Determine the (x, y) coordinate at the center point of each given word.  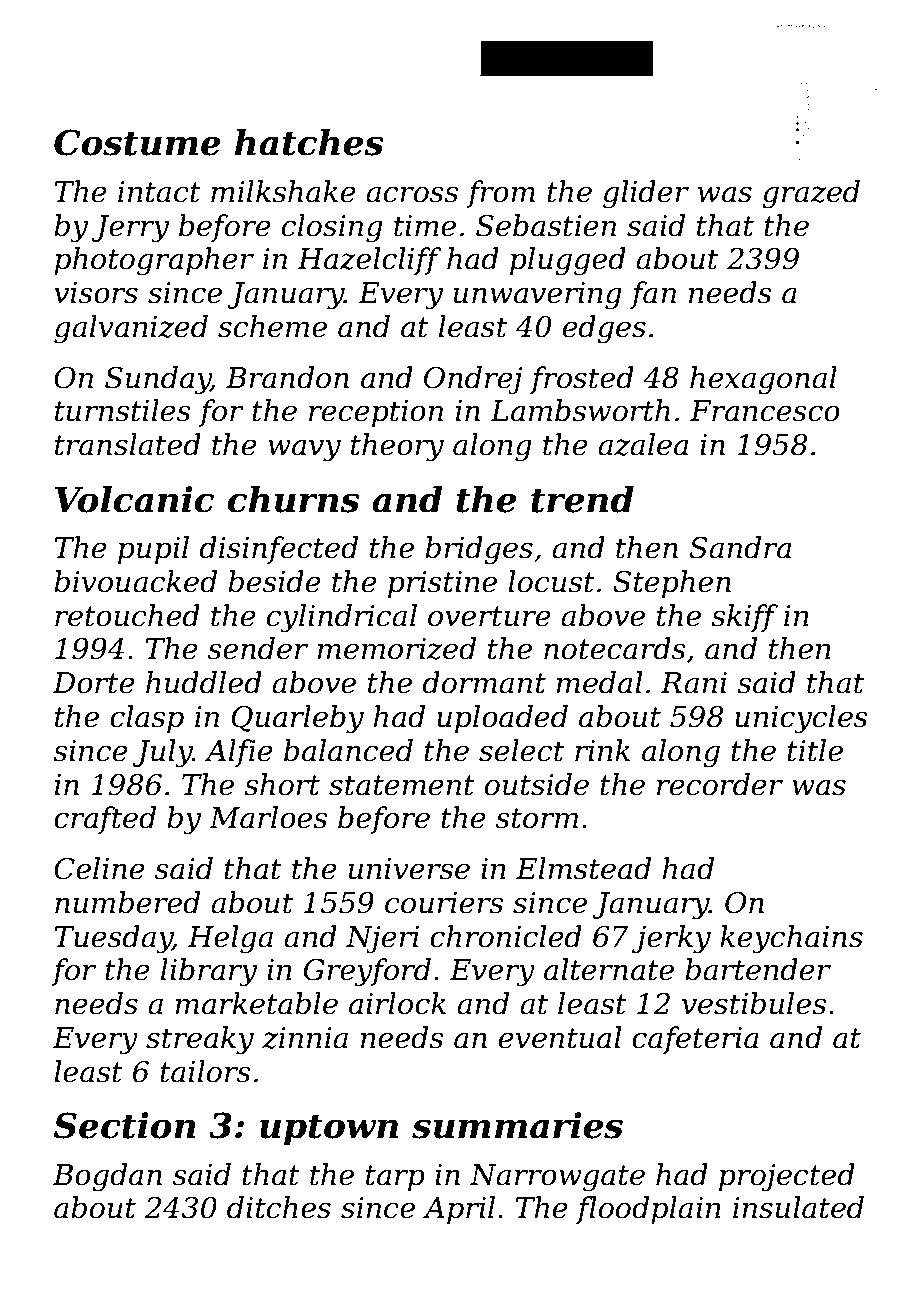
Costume (137, 142)
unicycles (801, 719)
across (412, 194)
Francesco (765, 411)
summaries (517, 1125)
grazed (811, 194)
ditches (279, 1207)
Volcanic (134, 499)
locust (551, 581)
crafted (105, 820)
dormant (484, 682)
